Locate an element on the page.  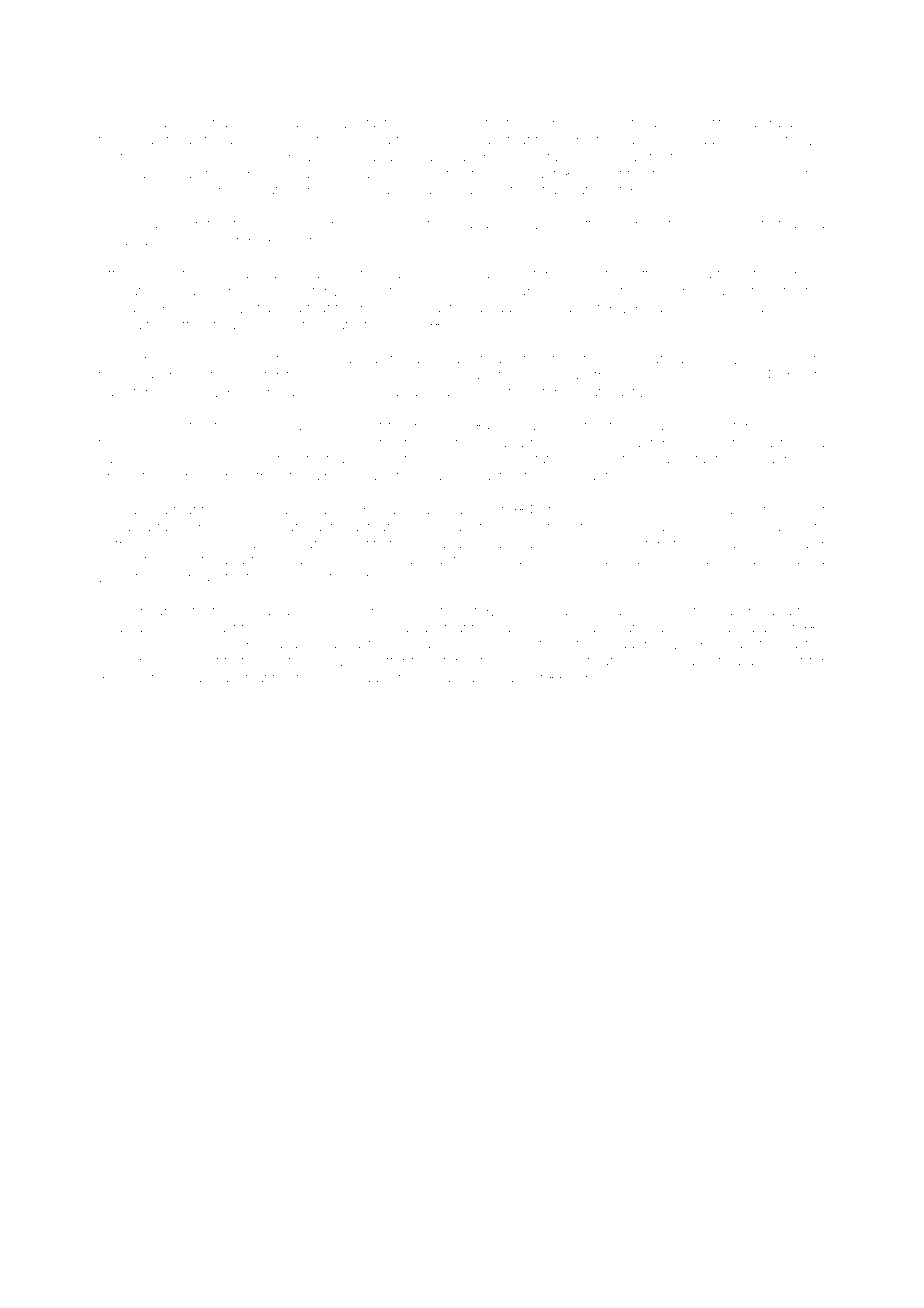
crumbling is located at coordinates (438, 276).
